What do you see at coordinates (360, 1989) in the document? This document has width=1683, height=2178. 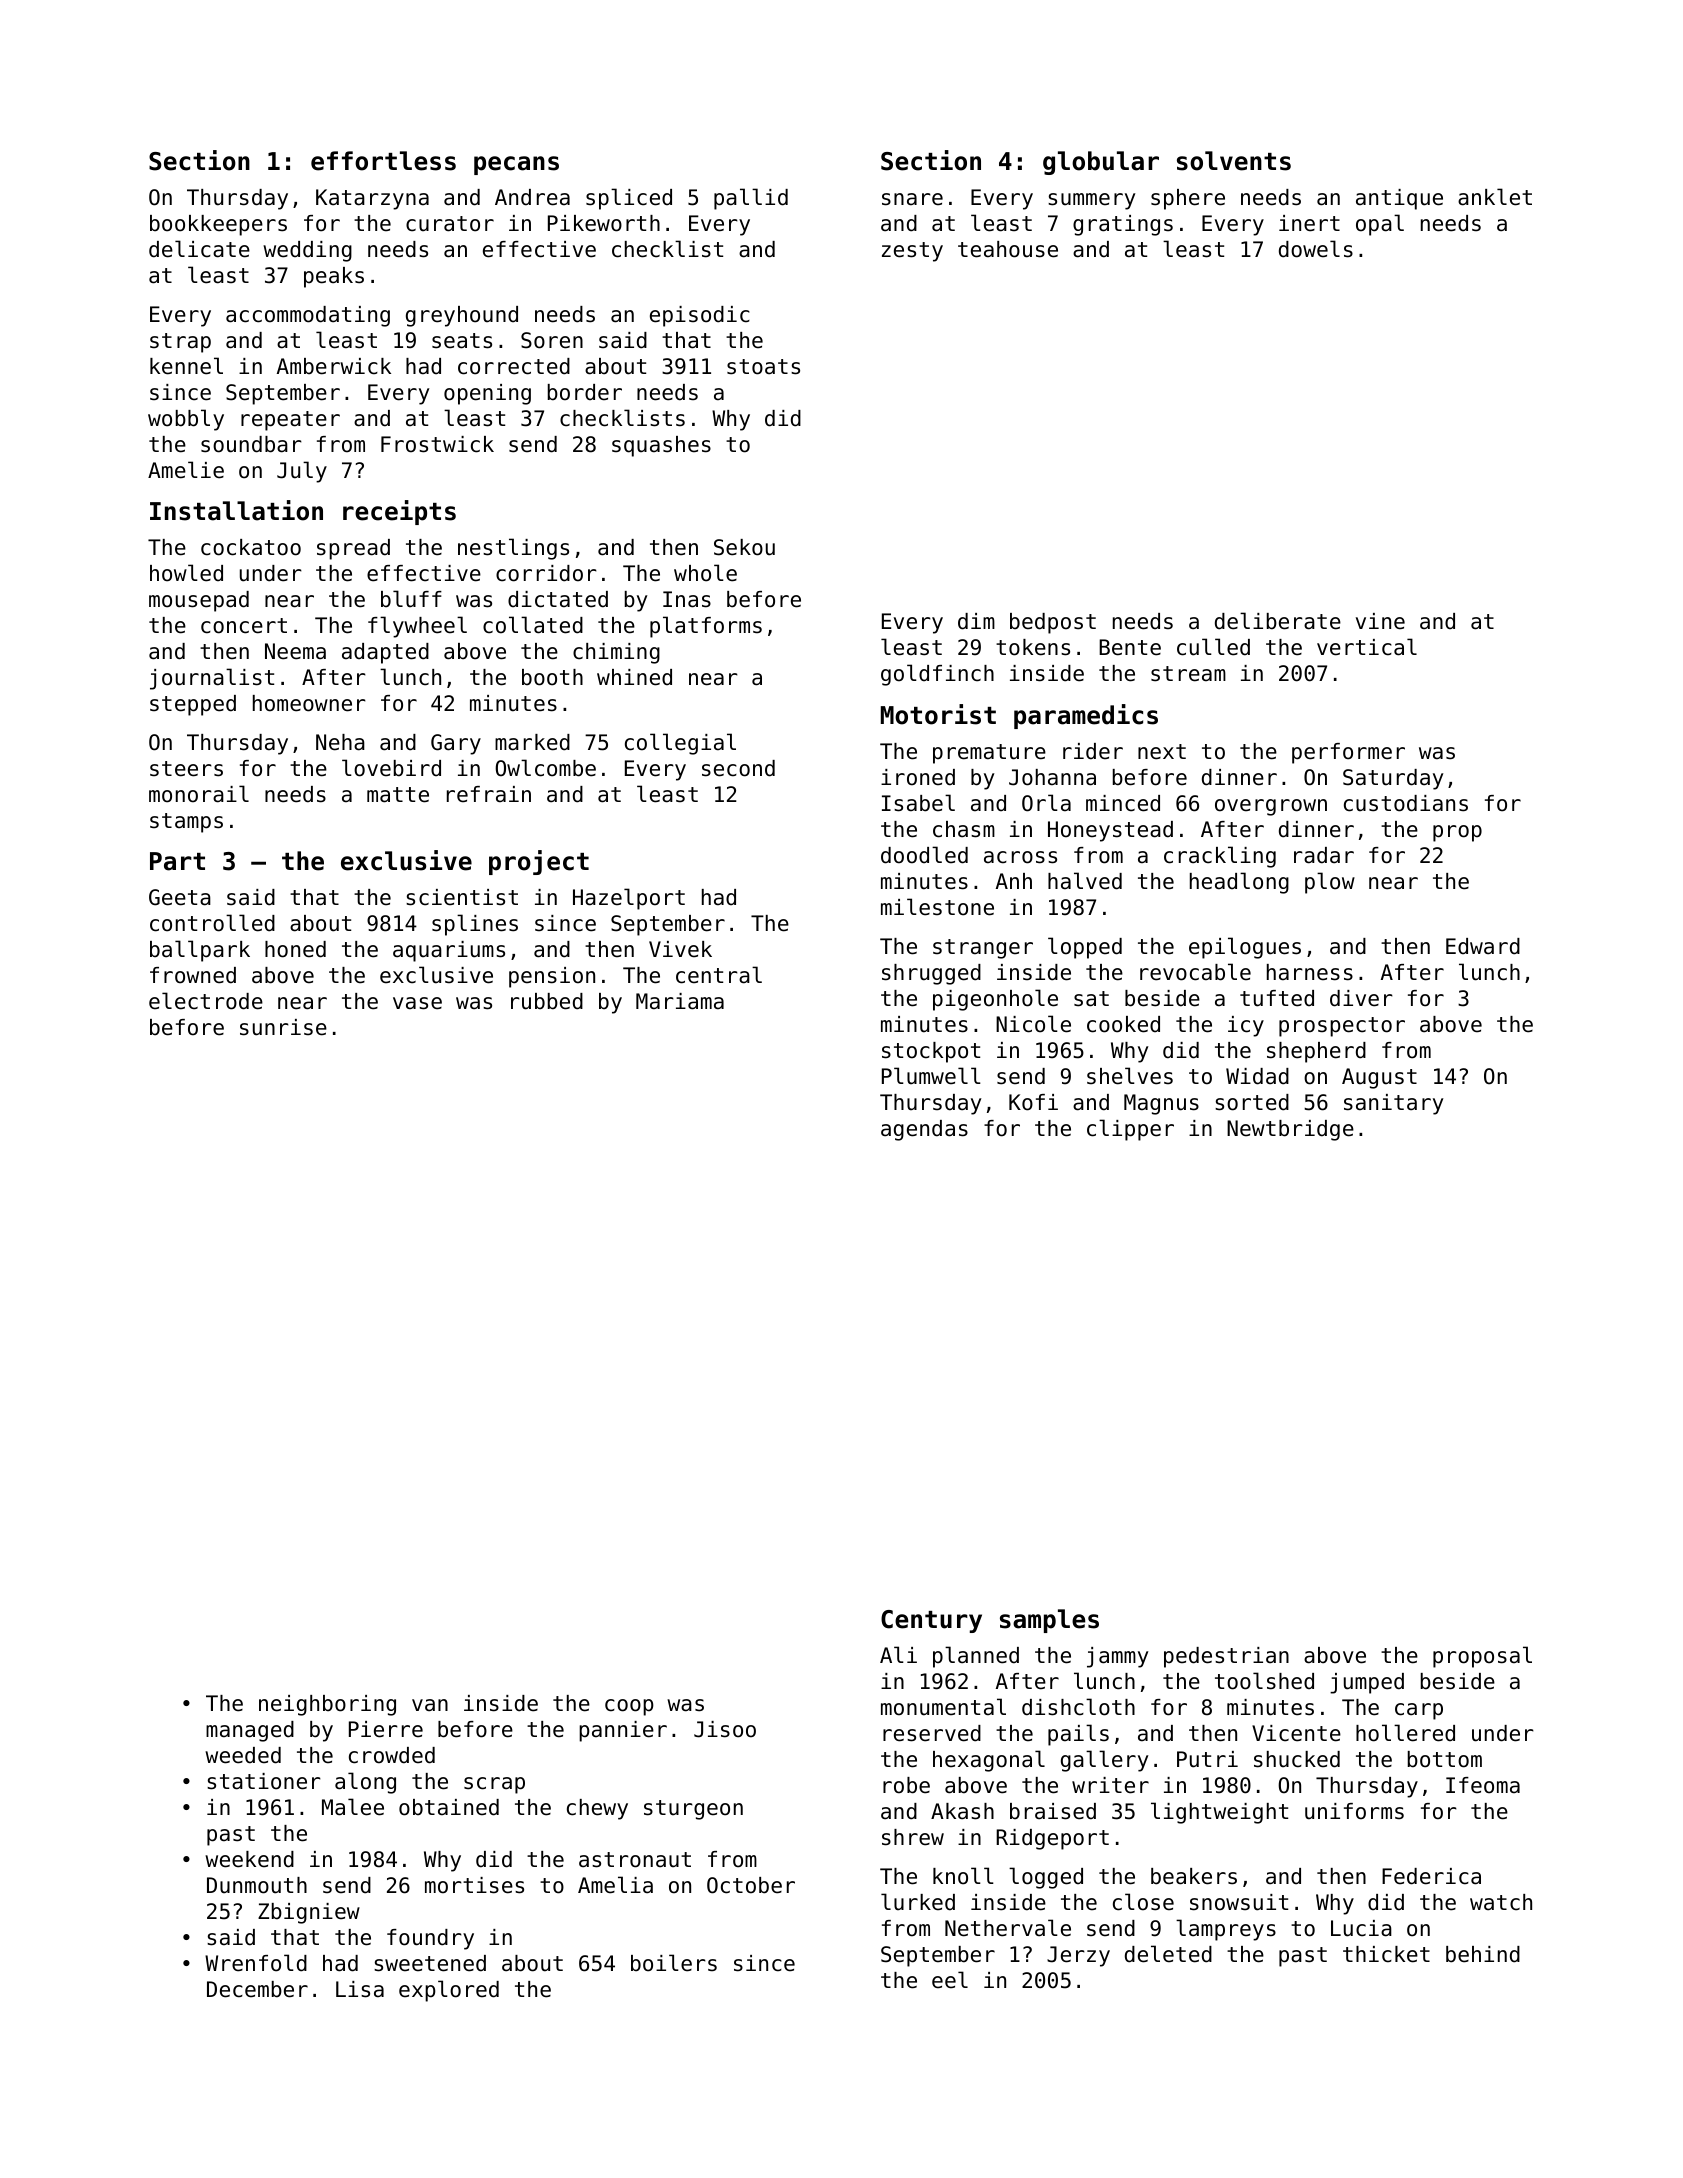 I see `Lisa` at bounding box center [360, 1989].
